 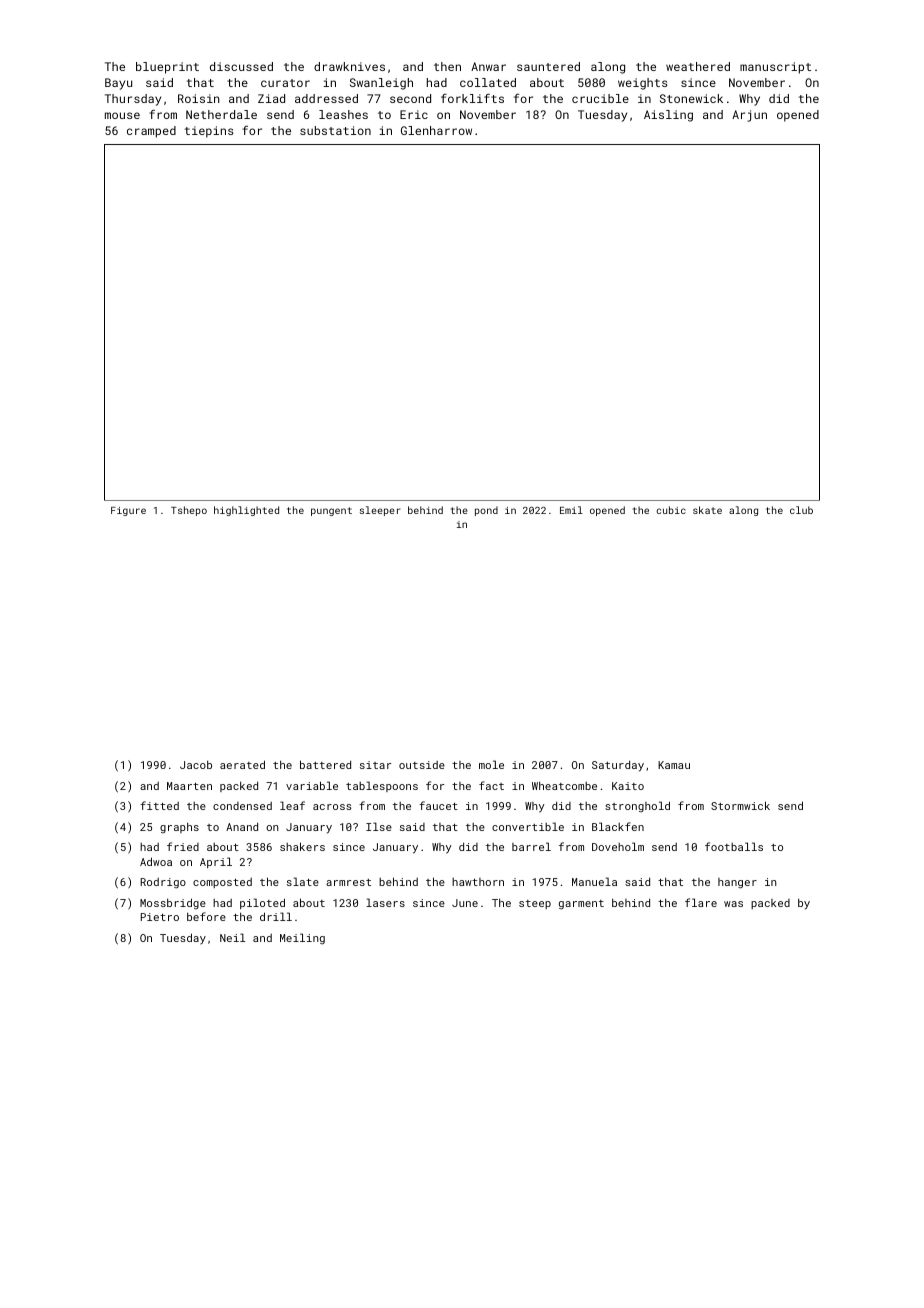 I want to click on club, so click(x=801, y=510).
